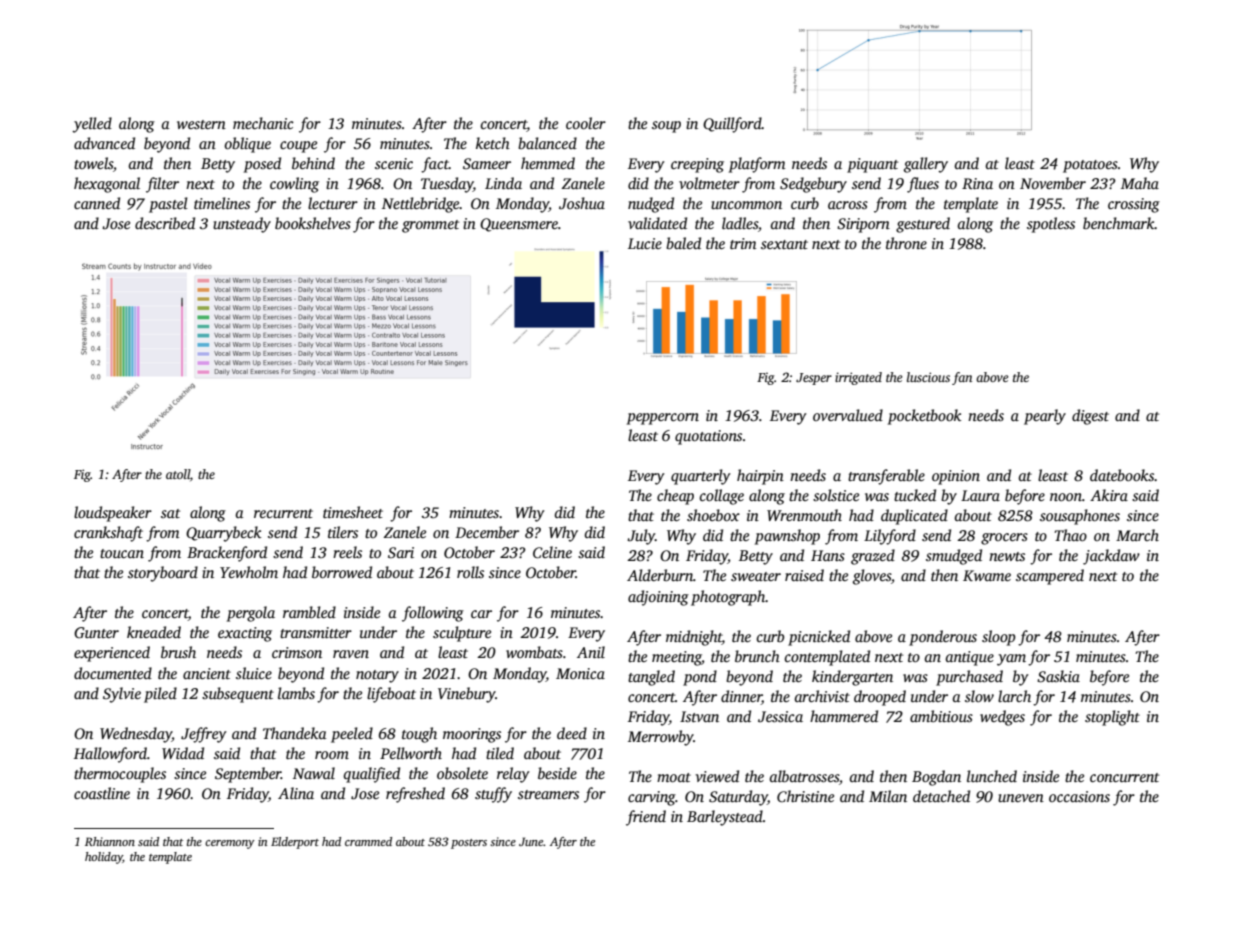 The width and height of the page is (1233, 952). What do you see at coordinates (645, 243) in the page?
I see `Lucie` at bounding box center [645, 243].
